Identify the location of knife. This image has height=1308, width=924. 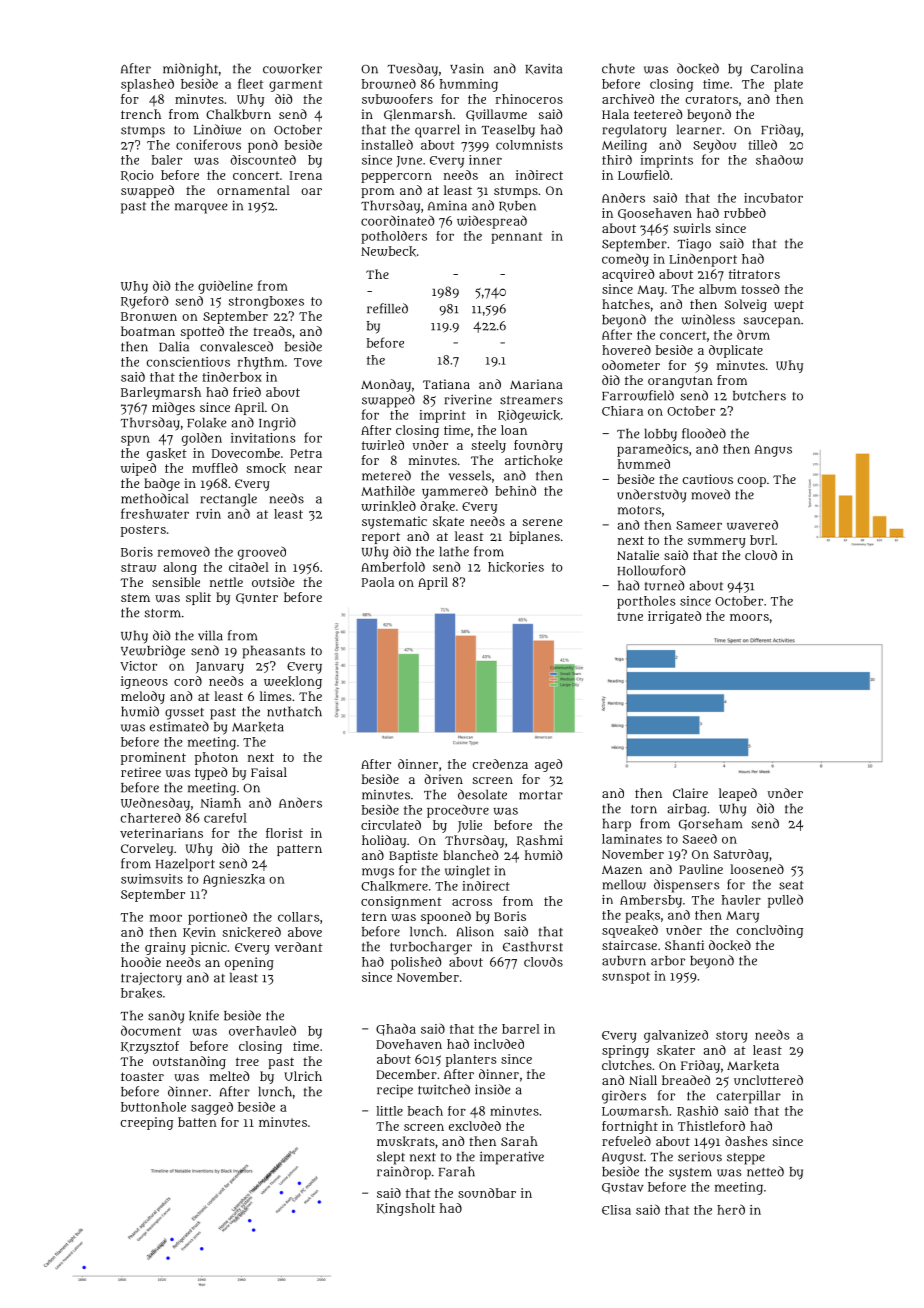
(204, 1015).
